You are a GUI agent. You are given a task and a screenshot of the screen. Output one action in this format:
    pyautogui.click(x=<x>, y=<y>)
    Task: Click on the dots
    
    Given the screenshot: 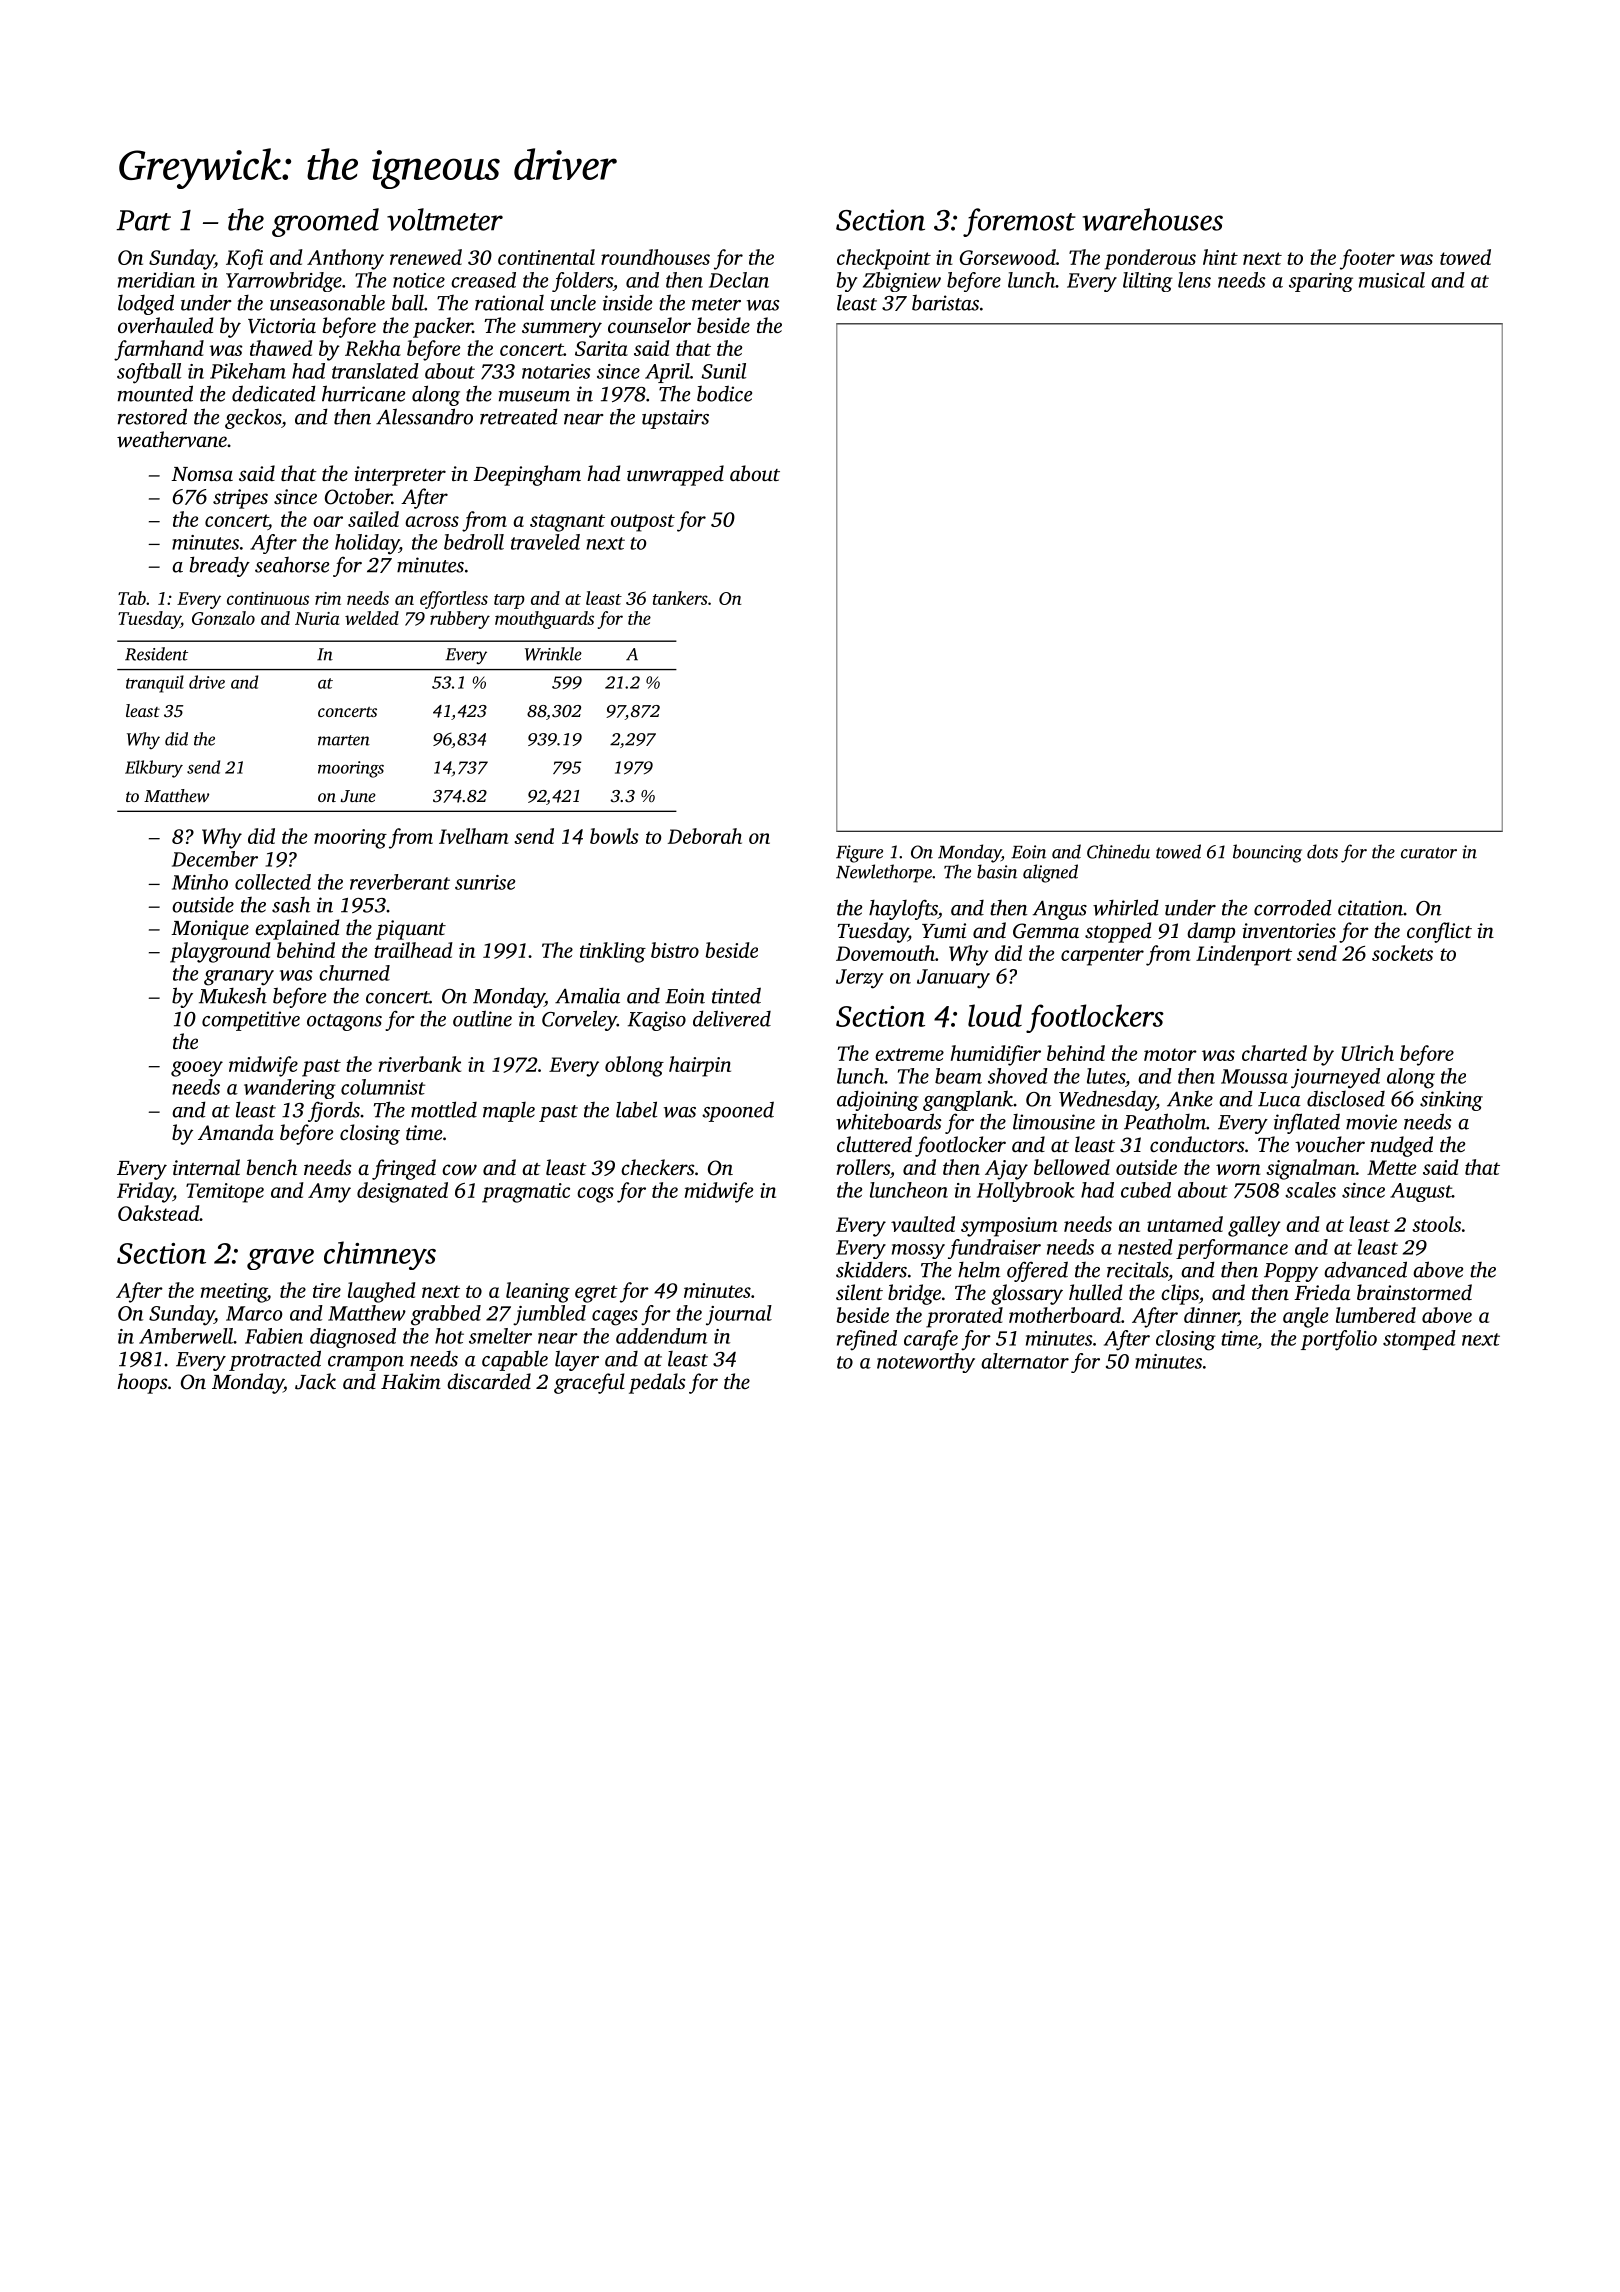 What is the action you would take?
    pyautogui.click(x=1322, y=851)
